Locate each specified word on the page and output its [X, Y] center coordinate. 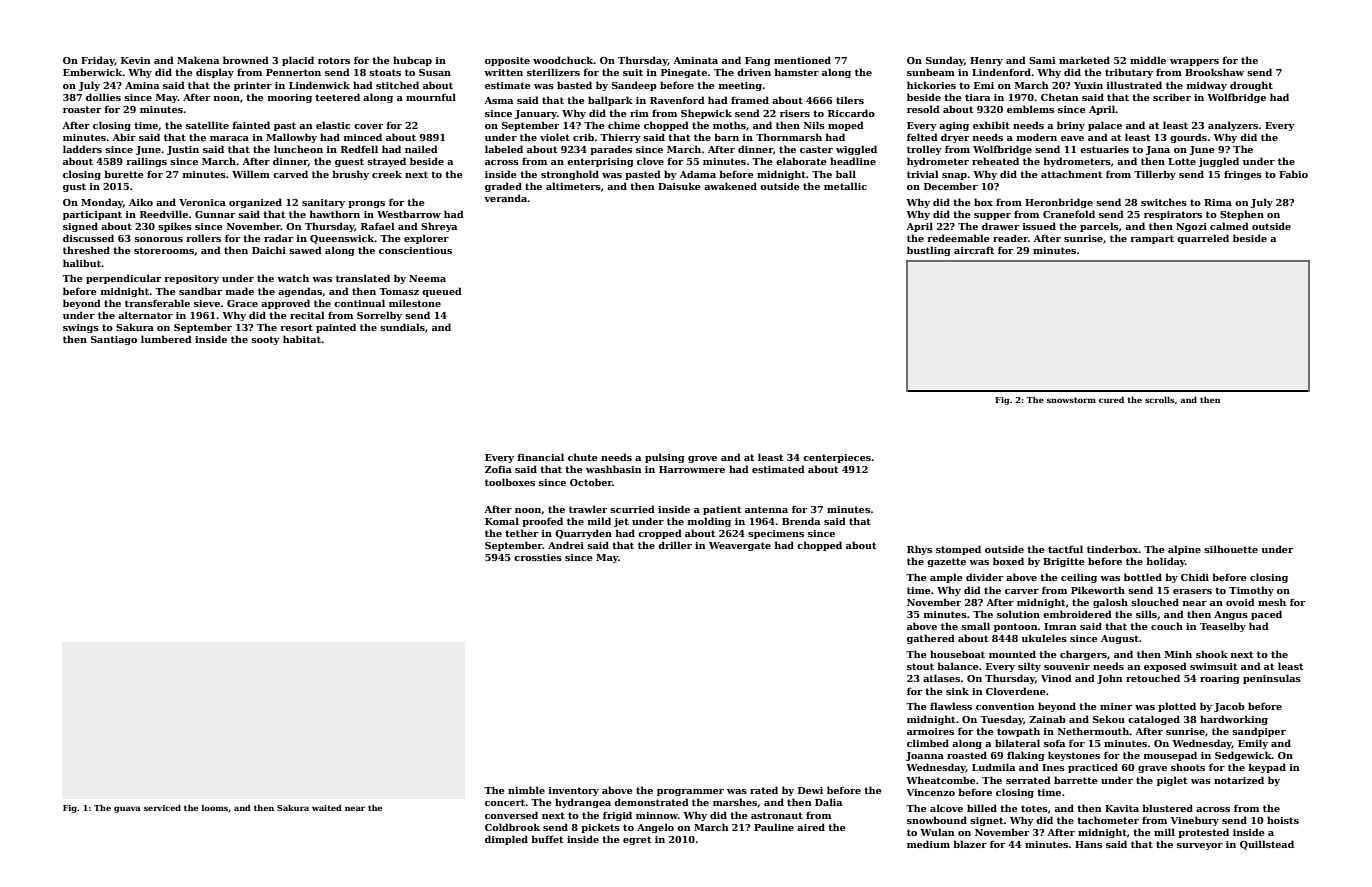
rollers [203, 238]
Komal [502, 521]
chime [624, 125]
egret [637, 840]
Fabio [1293, 174]
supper [992, 216]
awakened [730, 186]
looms [214, 808]
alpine [1184, 550]
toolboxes [510, 482]
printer [253, 86]
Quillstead [1267, 845]
